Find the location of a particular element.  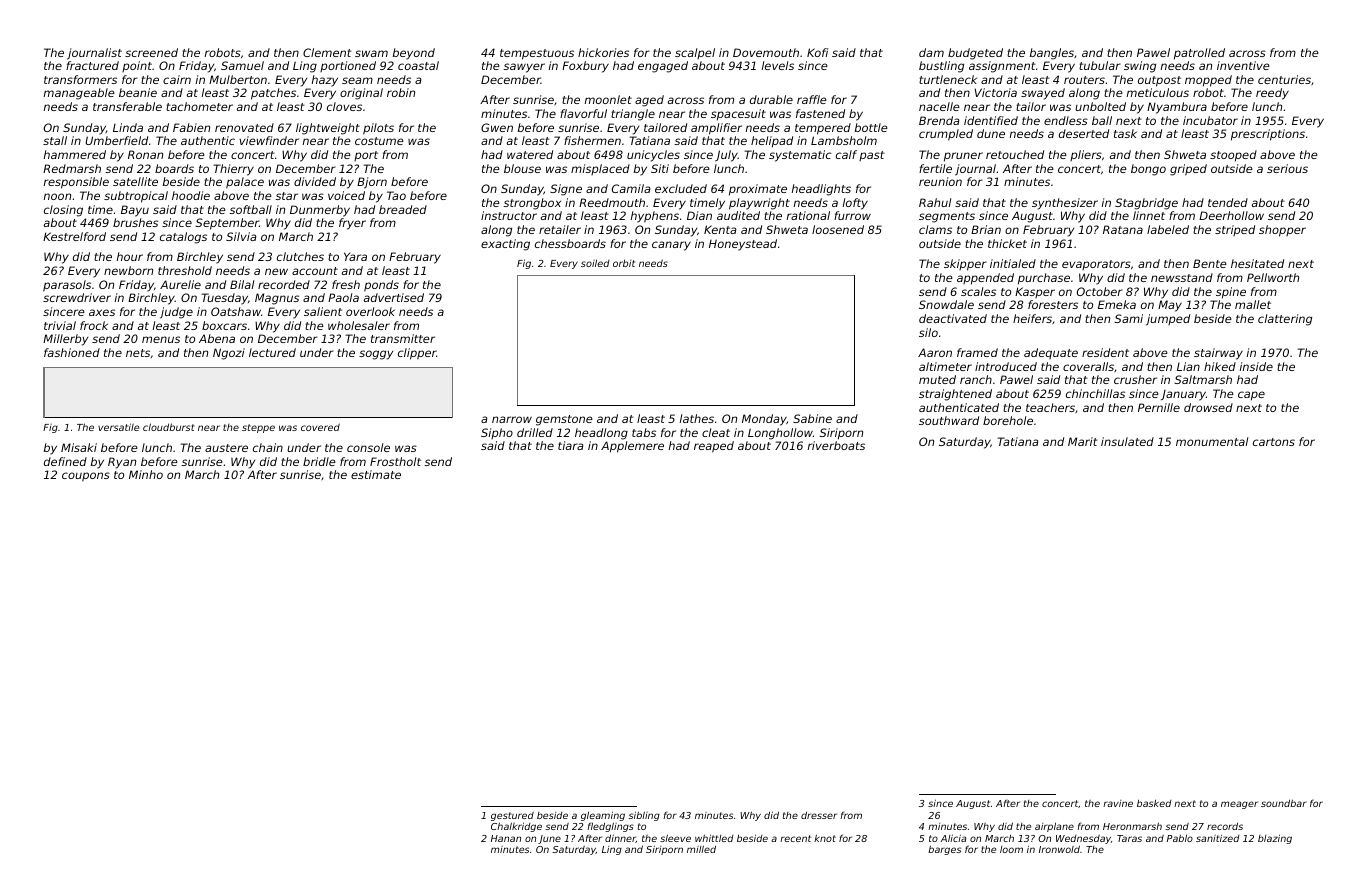

cloudburst is located at coordinates (169, 427).
